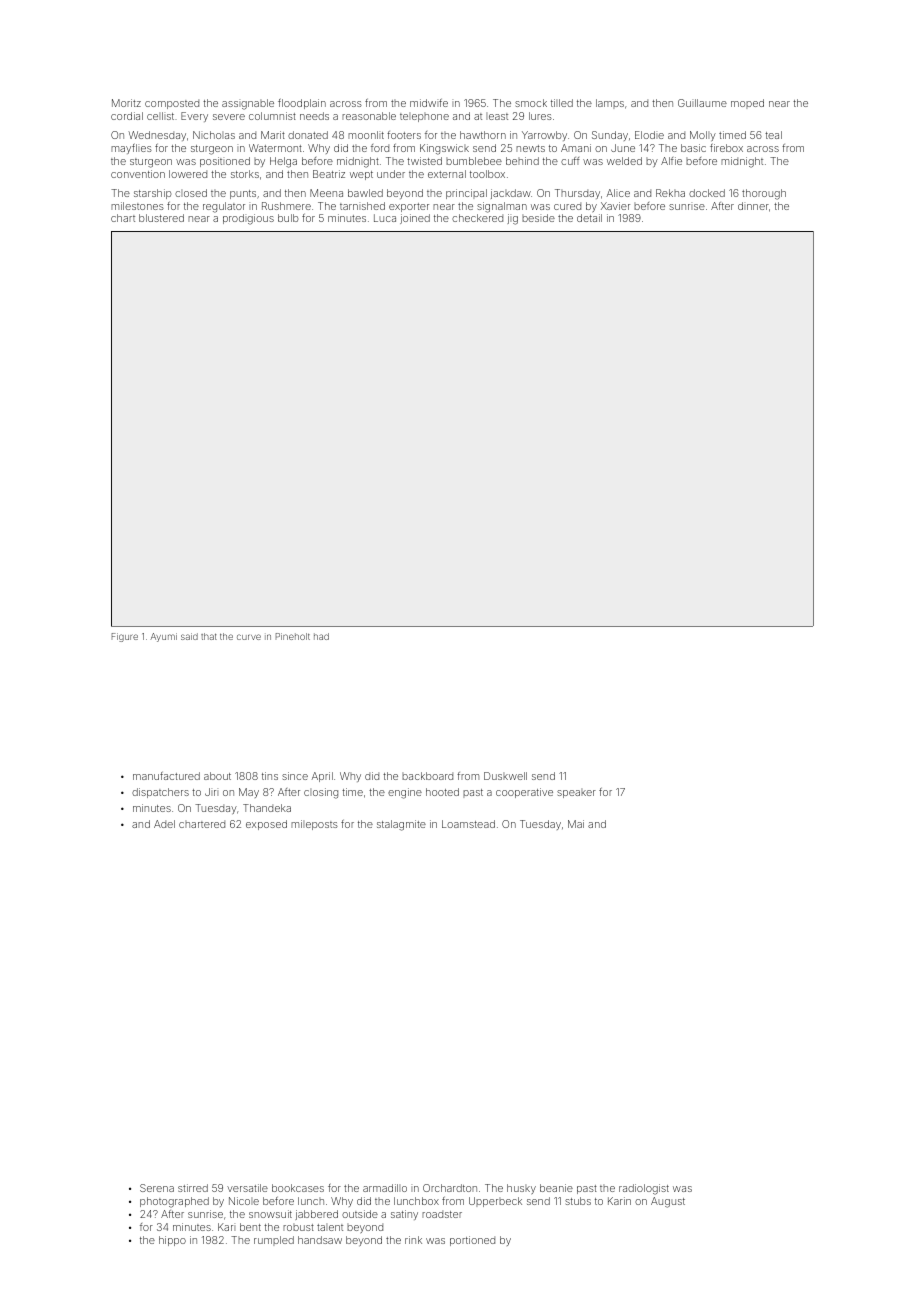 The image size is (924, 1308). What do you see at coordinates (157, 1188) in the screenshot?
I see `Serena` at bounding box center [157, 1188].
